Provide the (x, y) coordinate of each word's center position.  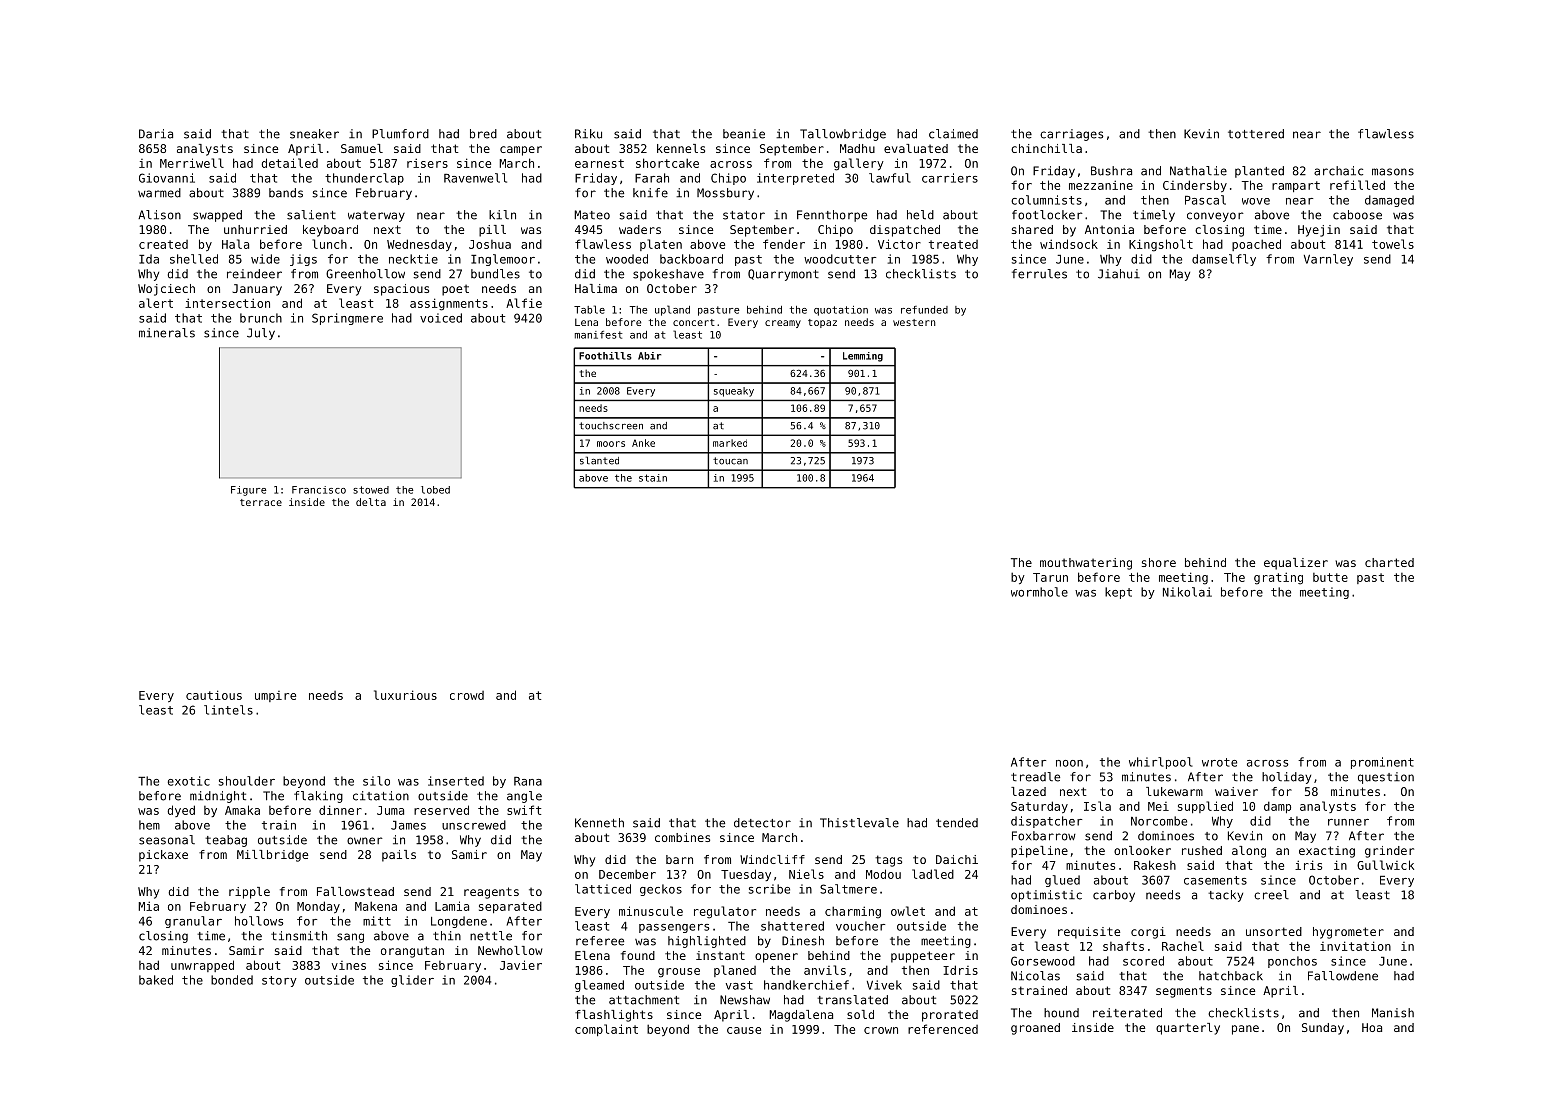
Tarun (1050, 577)
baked (156, 980)
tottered (1256, 134)
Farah (652, 178)
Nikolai (1187, 592)
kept (1118, 593)
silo (376, 781)
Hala (235, 244)
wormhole (1039, 592)
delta (371, 502)
